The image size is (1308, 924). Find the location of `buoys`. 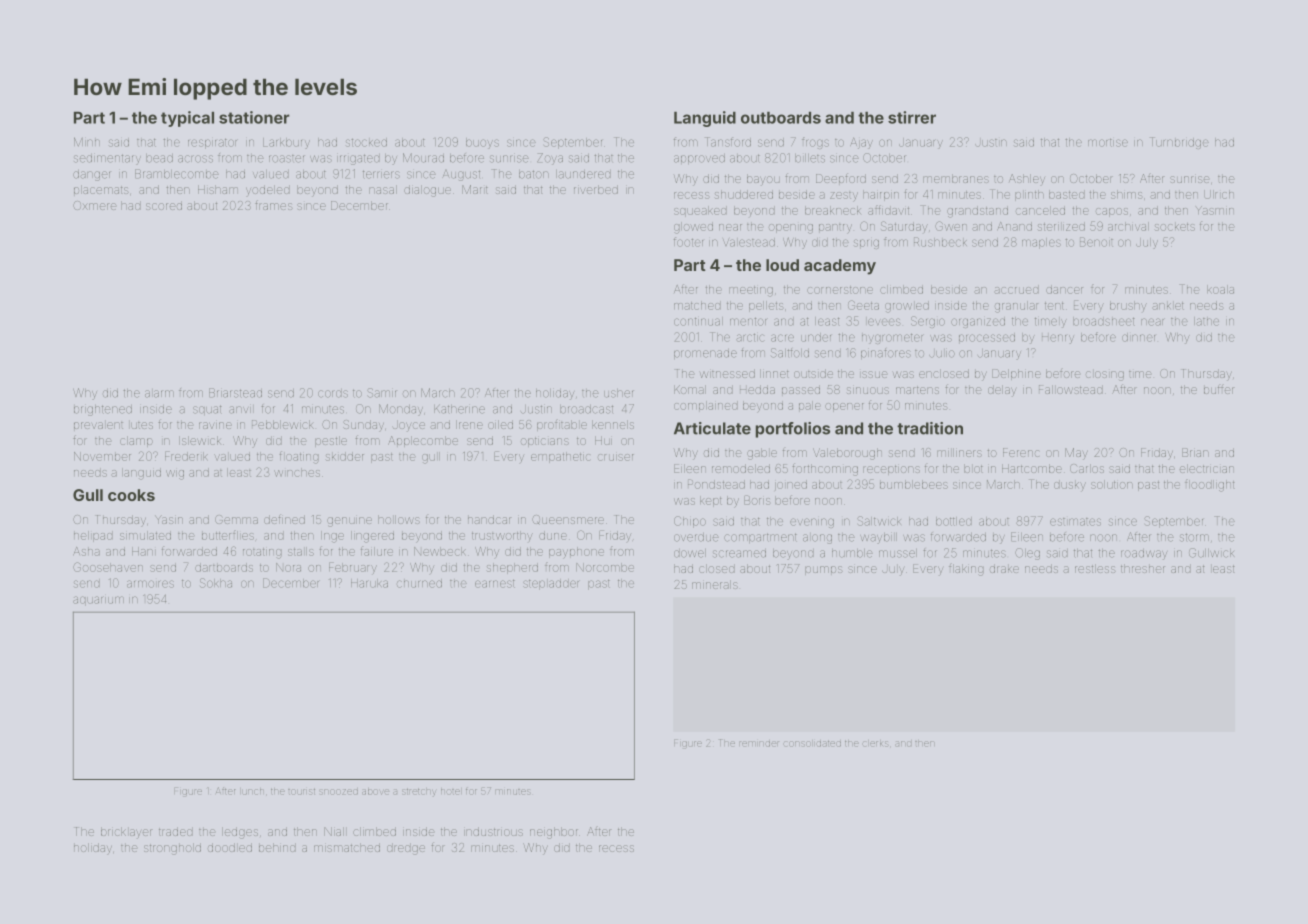

buoys is located at coordinates (482, 143).
